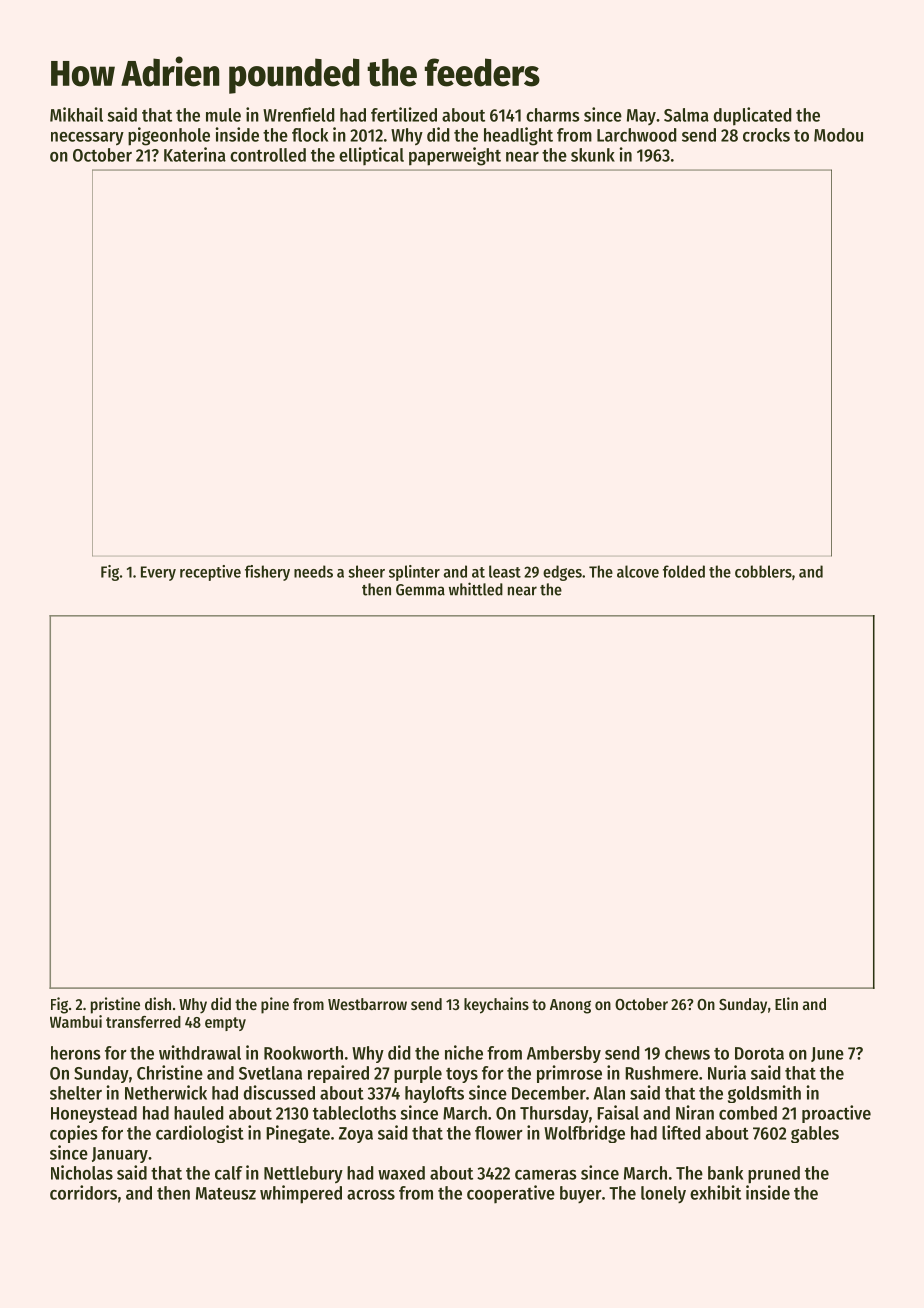 The width and height of the image is (924, 1308). Describe the element at coordinates (87, 139) in the image. I see `necessary` at that location.
